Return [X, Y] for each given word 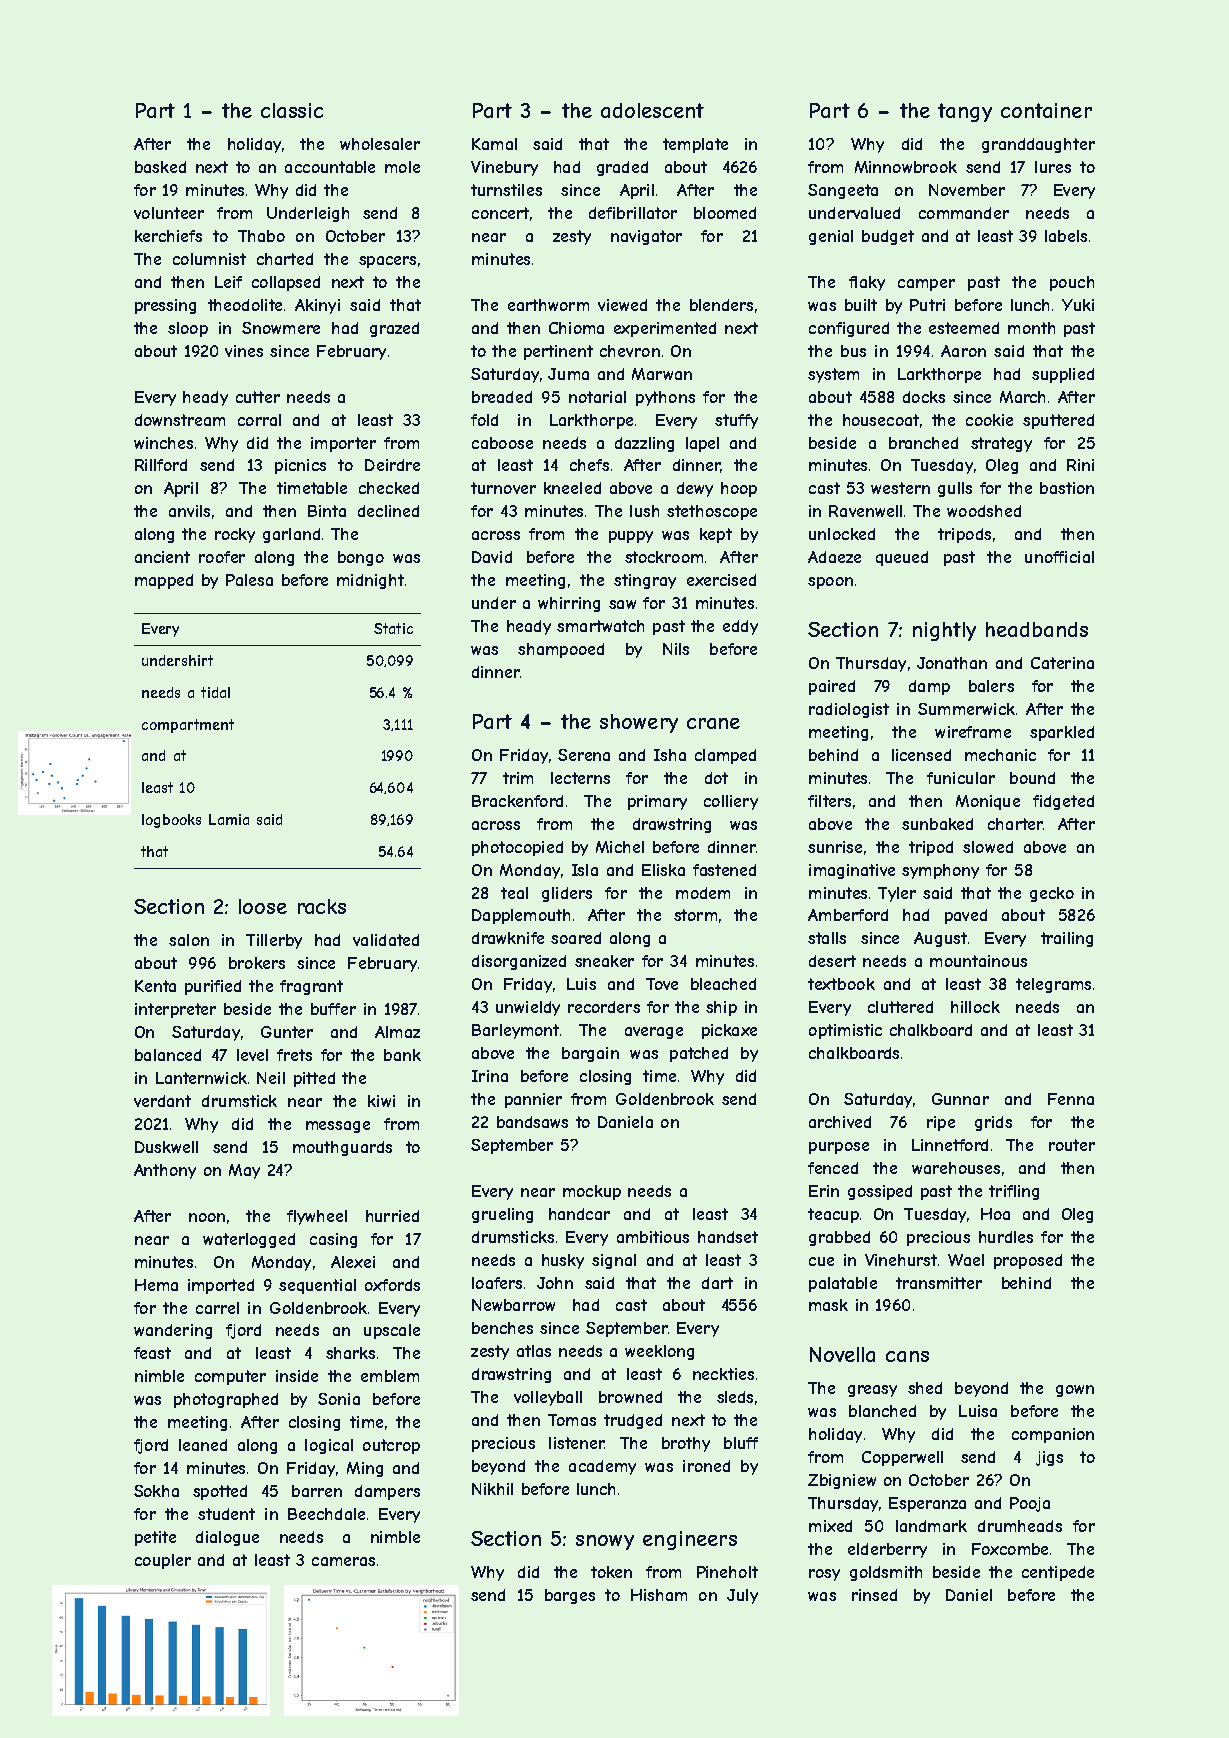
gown [1075, 1391]
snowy [605, 1542]
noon [207, 1217]
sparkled [1062, 733]
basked [160, 167]
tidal [215, 692]
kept [716, 535]
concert [500, 213]
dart [717, 1283]
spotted [220, 1492]
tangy [965, 112]
